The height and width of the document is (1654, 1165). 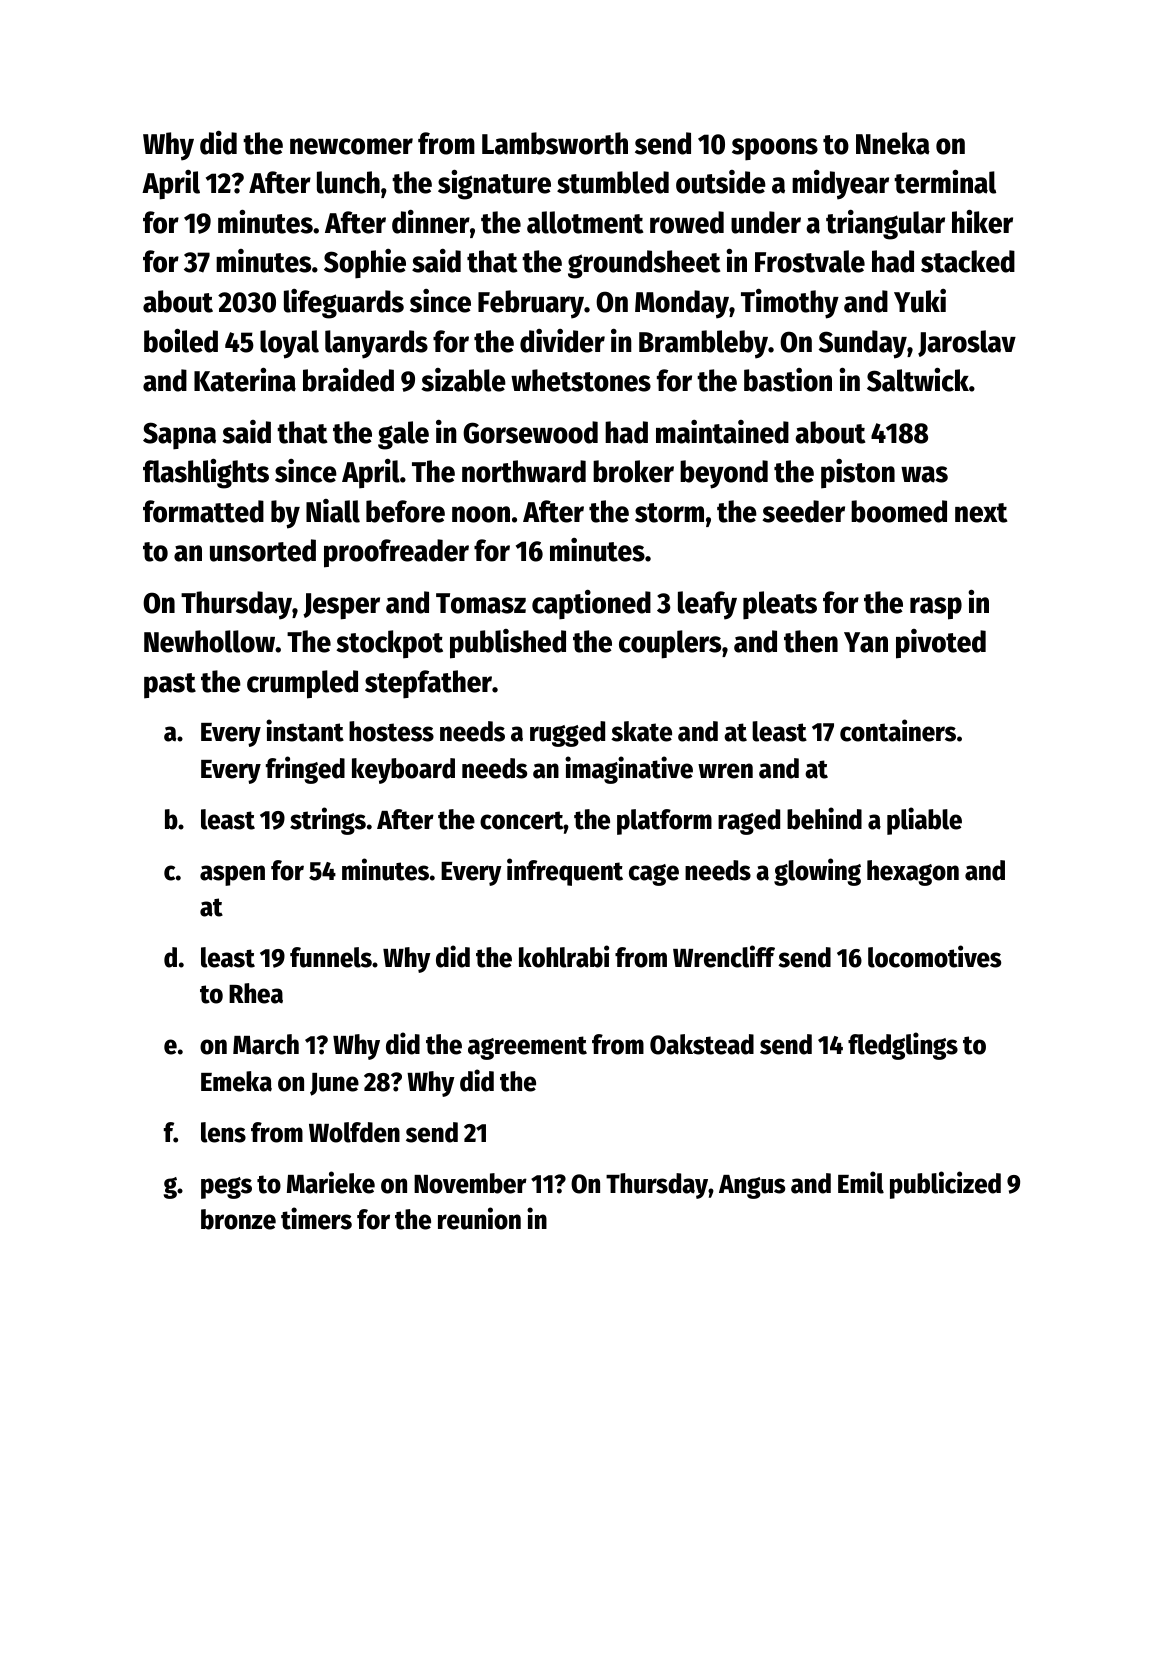 I want to click on stacked, so click(x=968, y=261).
